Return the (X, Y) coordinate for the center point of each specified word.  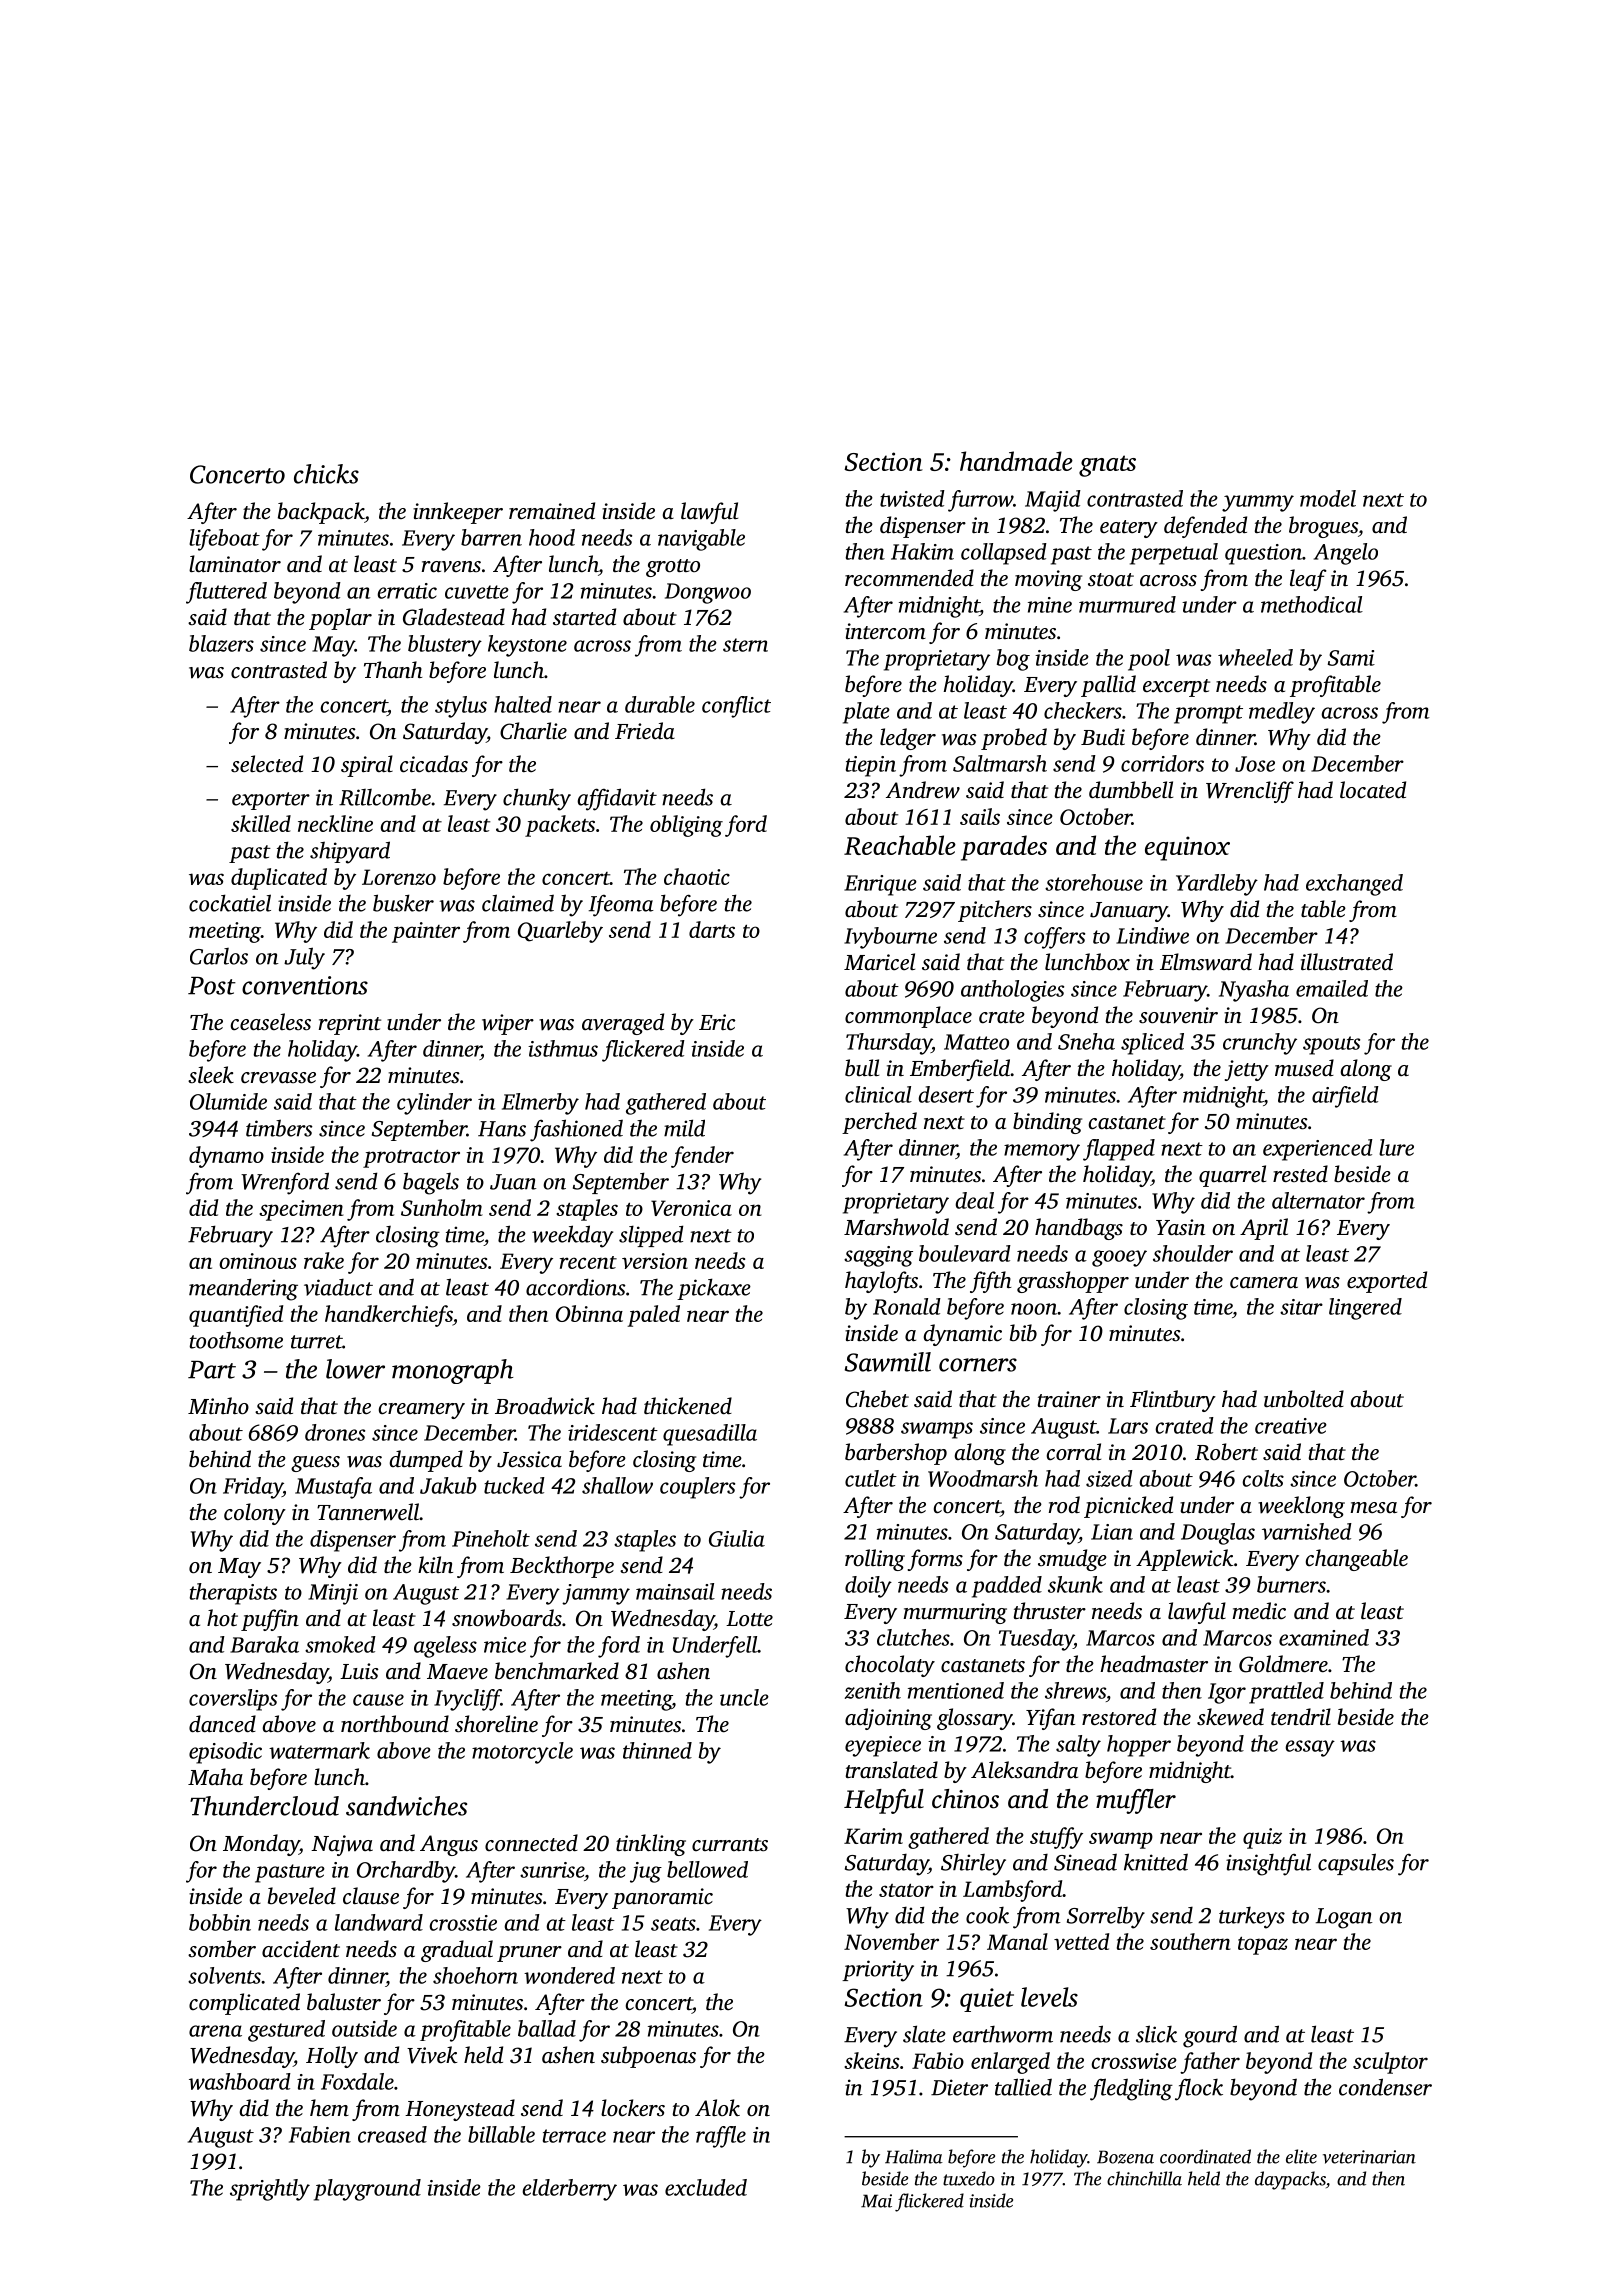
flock (1199, 2089)
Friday (253, 1488)
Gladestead (454, 617)
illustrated (1347, 962)
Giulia (737, 1538)
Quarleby (560, 932)
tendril (1301, 1717)
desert (946, 1094)
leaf (1308, 580)
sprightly (270, 2190)
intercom (885, 631)
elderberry (569, 2190)
